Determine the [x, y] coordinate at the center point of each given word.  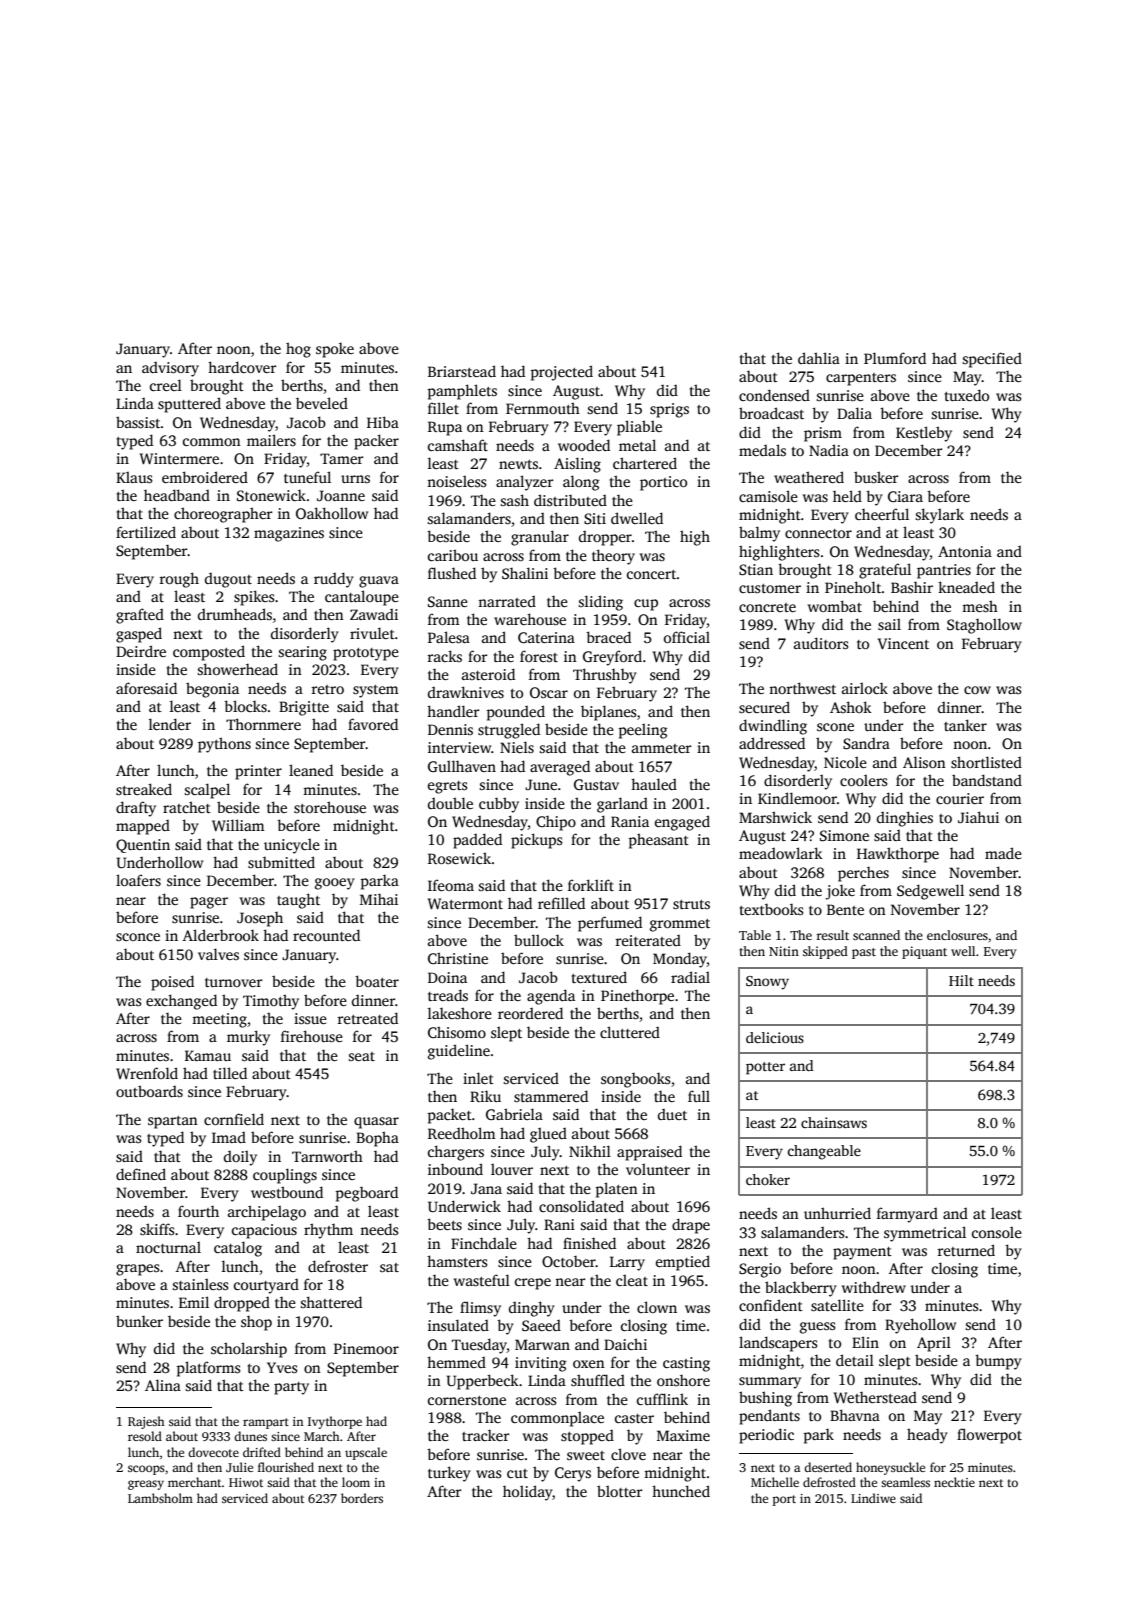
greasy [146, 1485]
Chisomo [457, 1032]
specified [992, 360]
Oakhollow [332, 513]
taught [298, 901]
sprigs [669, 410]
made [1003, 853]
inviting [541, 1364]
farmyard [907, 1215]
